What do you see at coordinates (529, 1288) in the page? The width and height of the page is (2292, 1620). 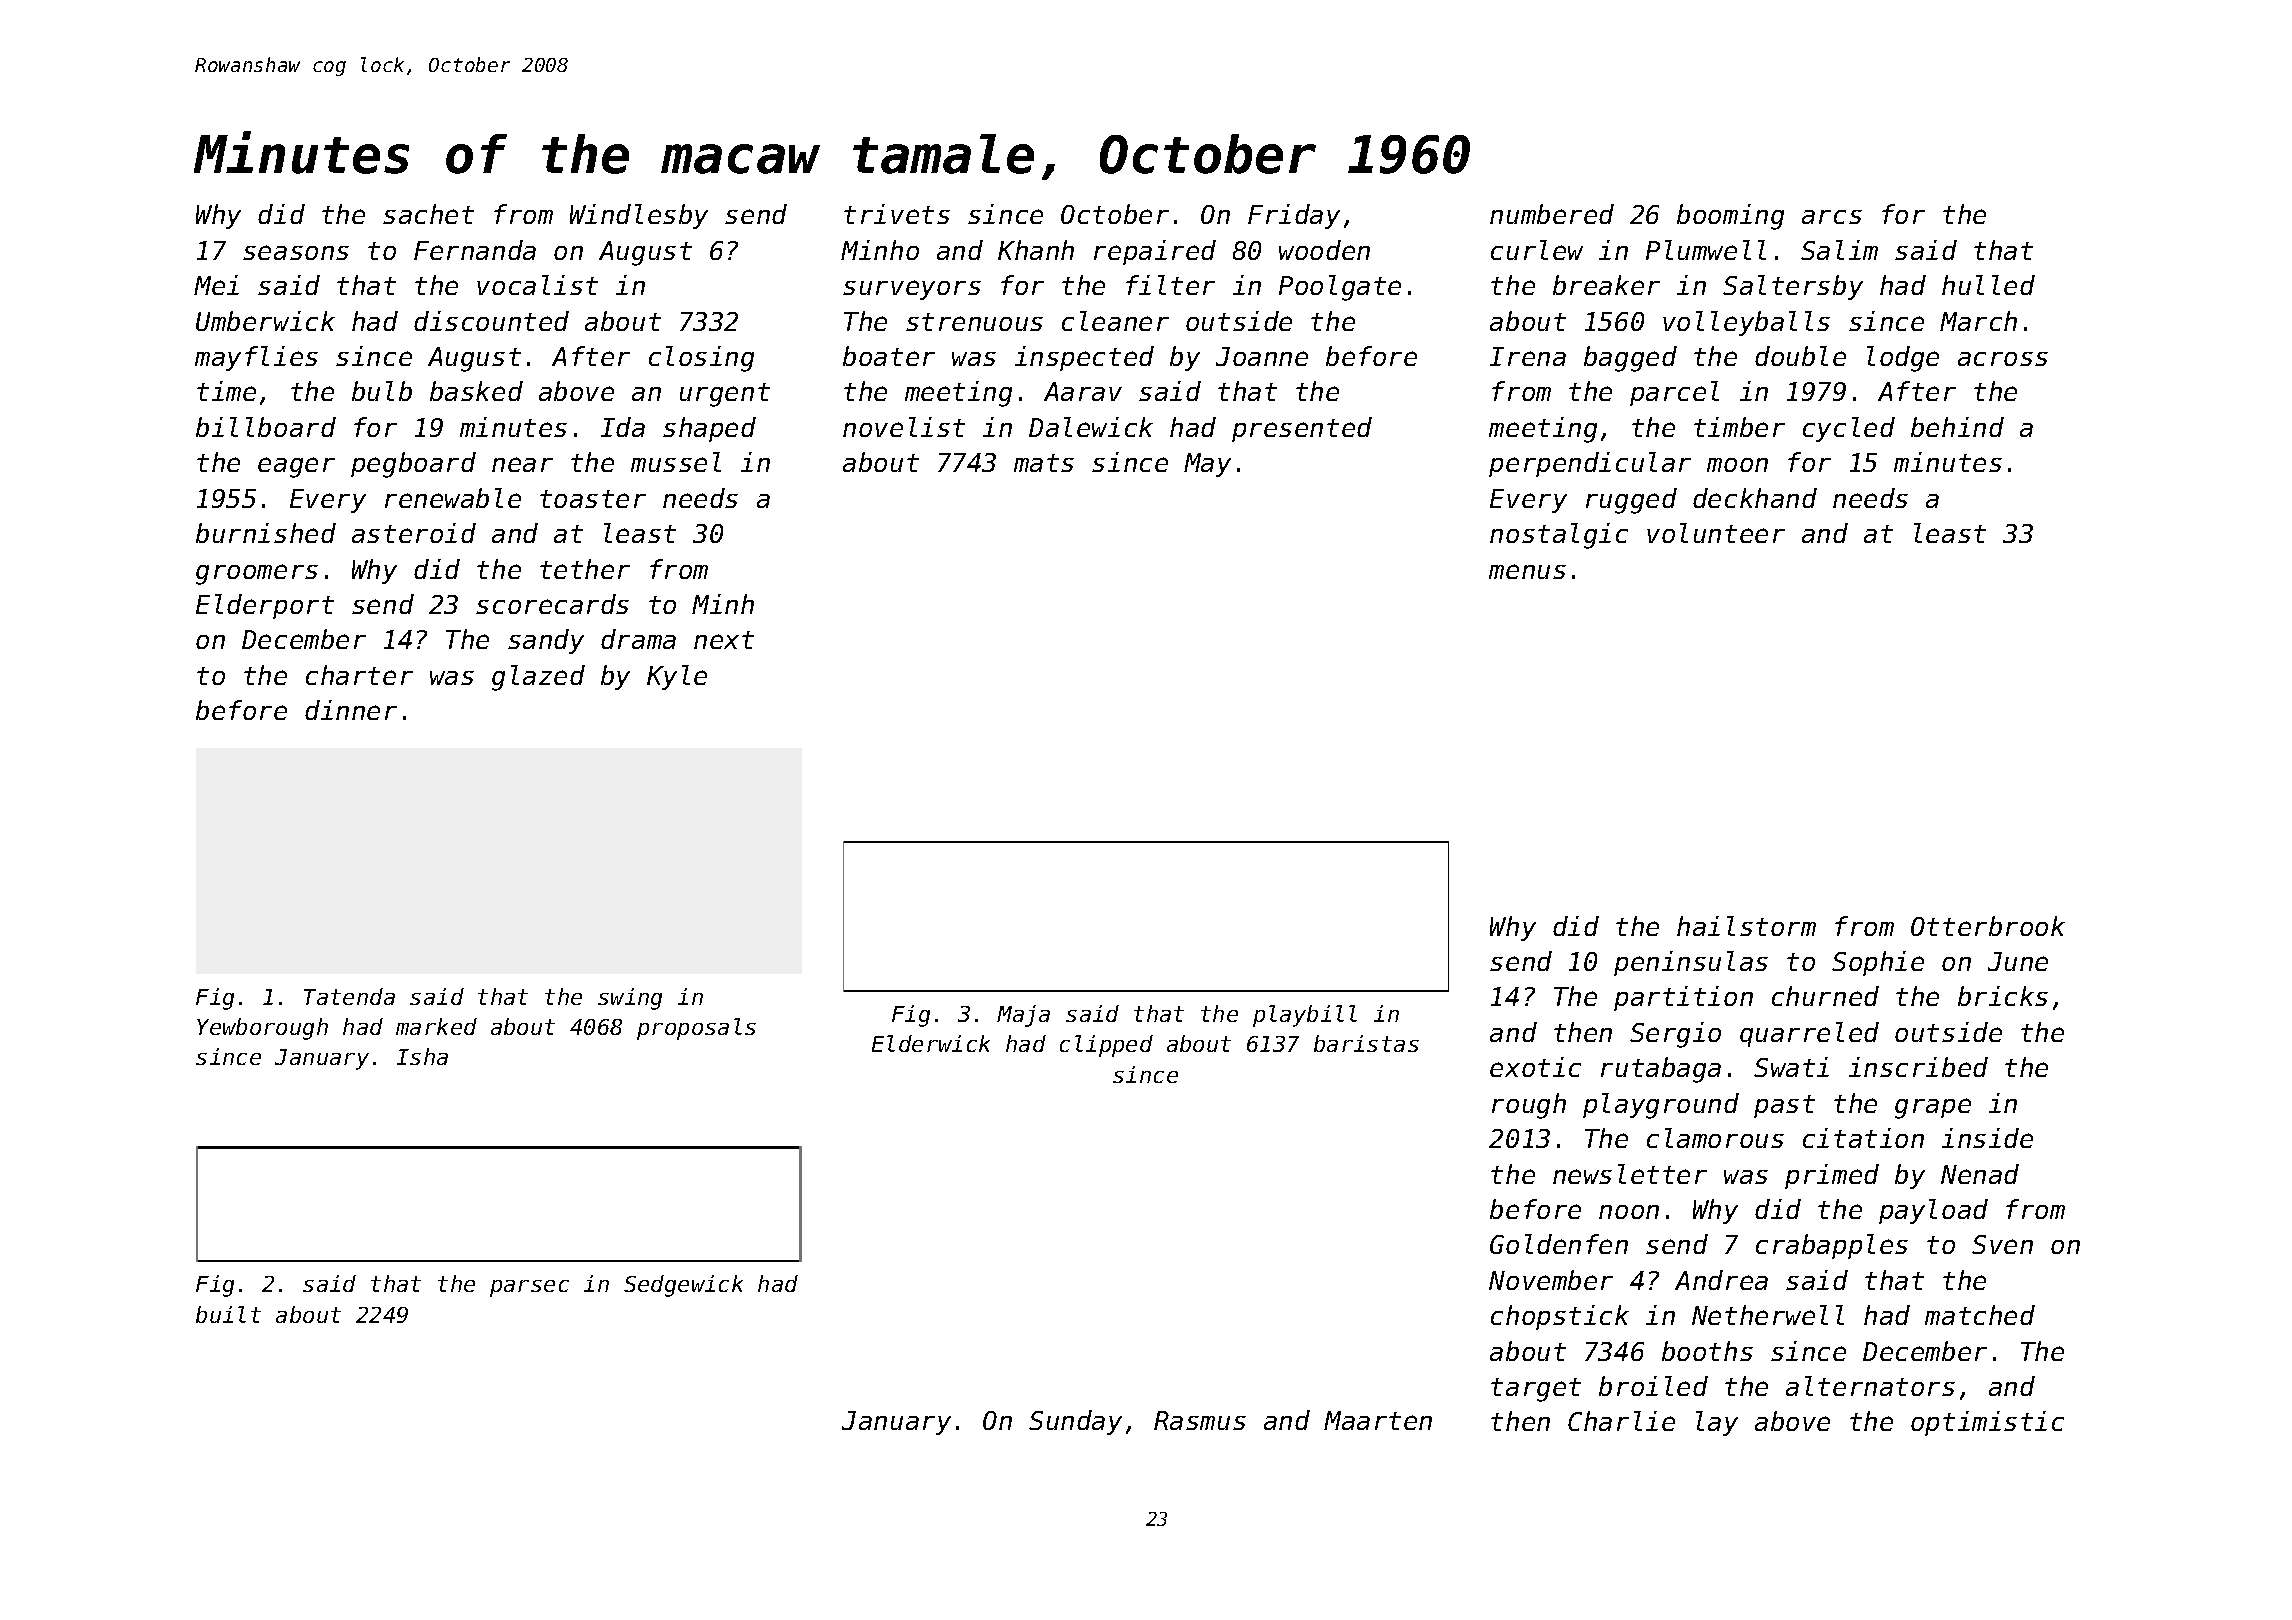 I see `parsec` at bounding box center [529, 1288].
